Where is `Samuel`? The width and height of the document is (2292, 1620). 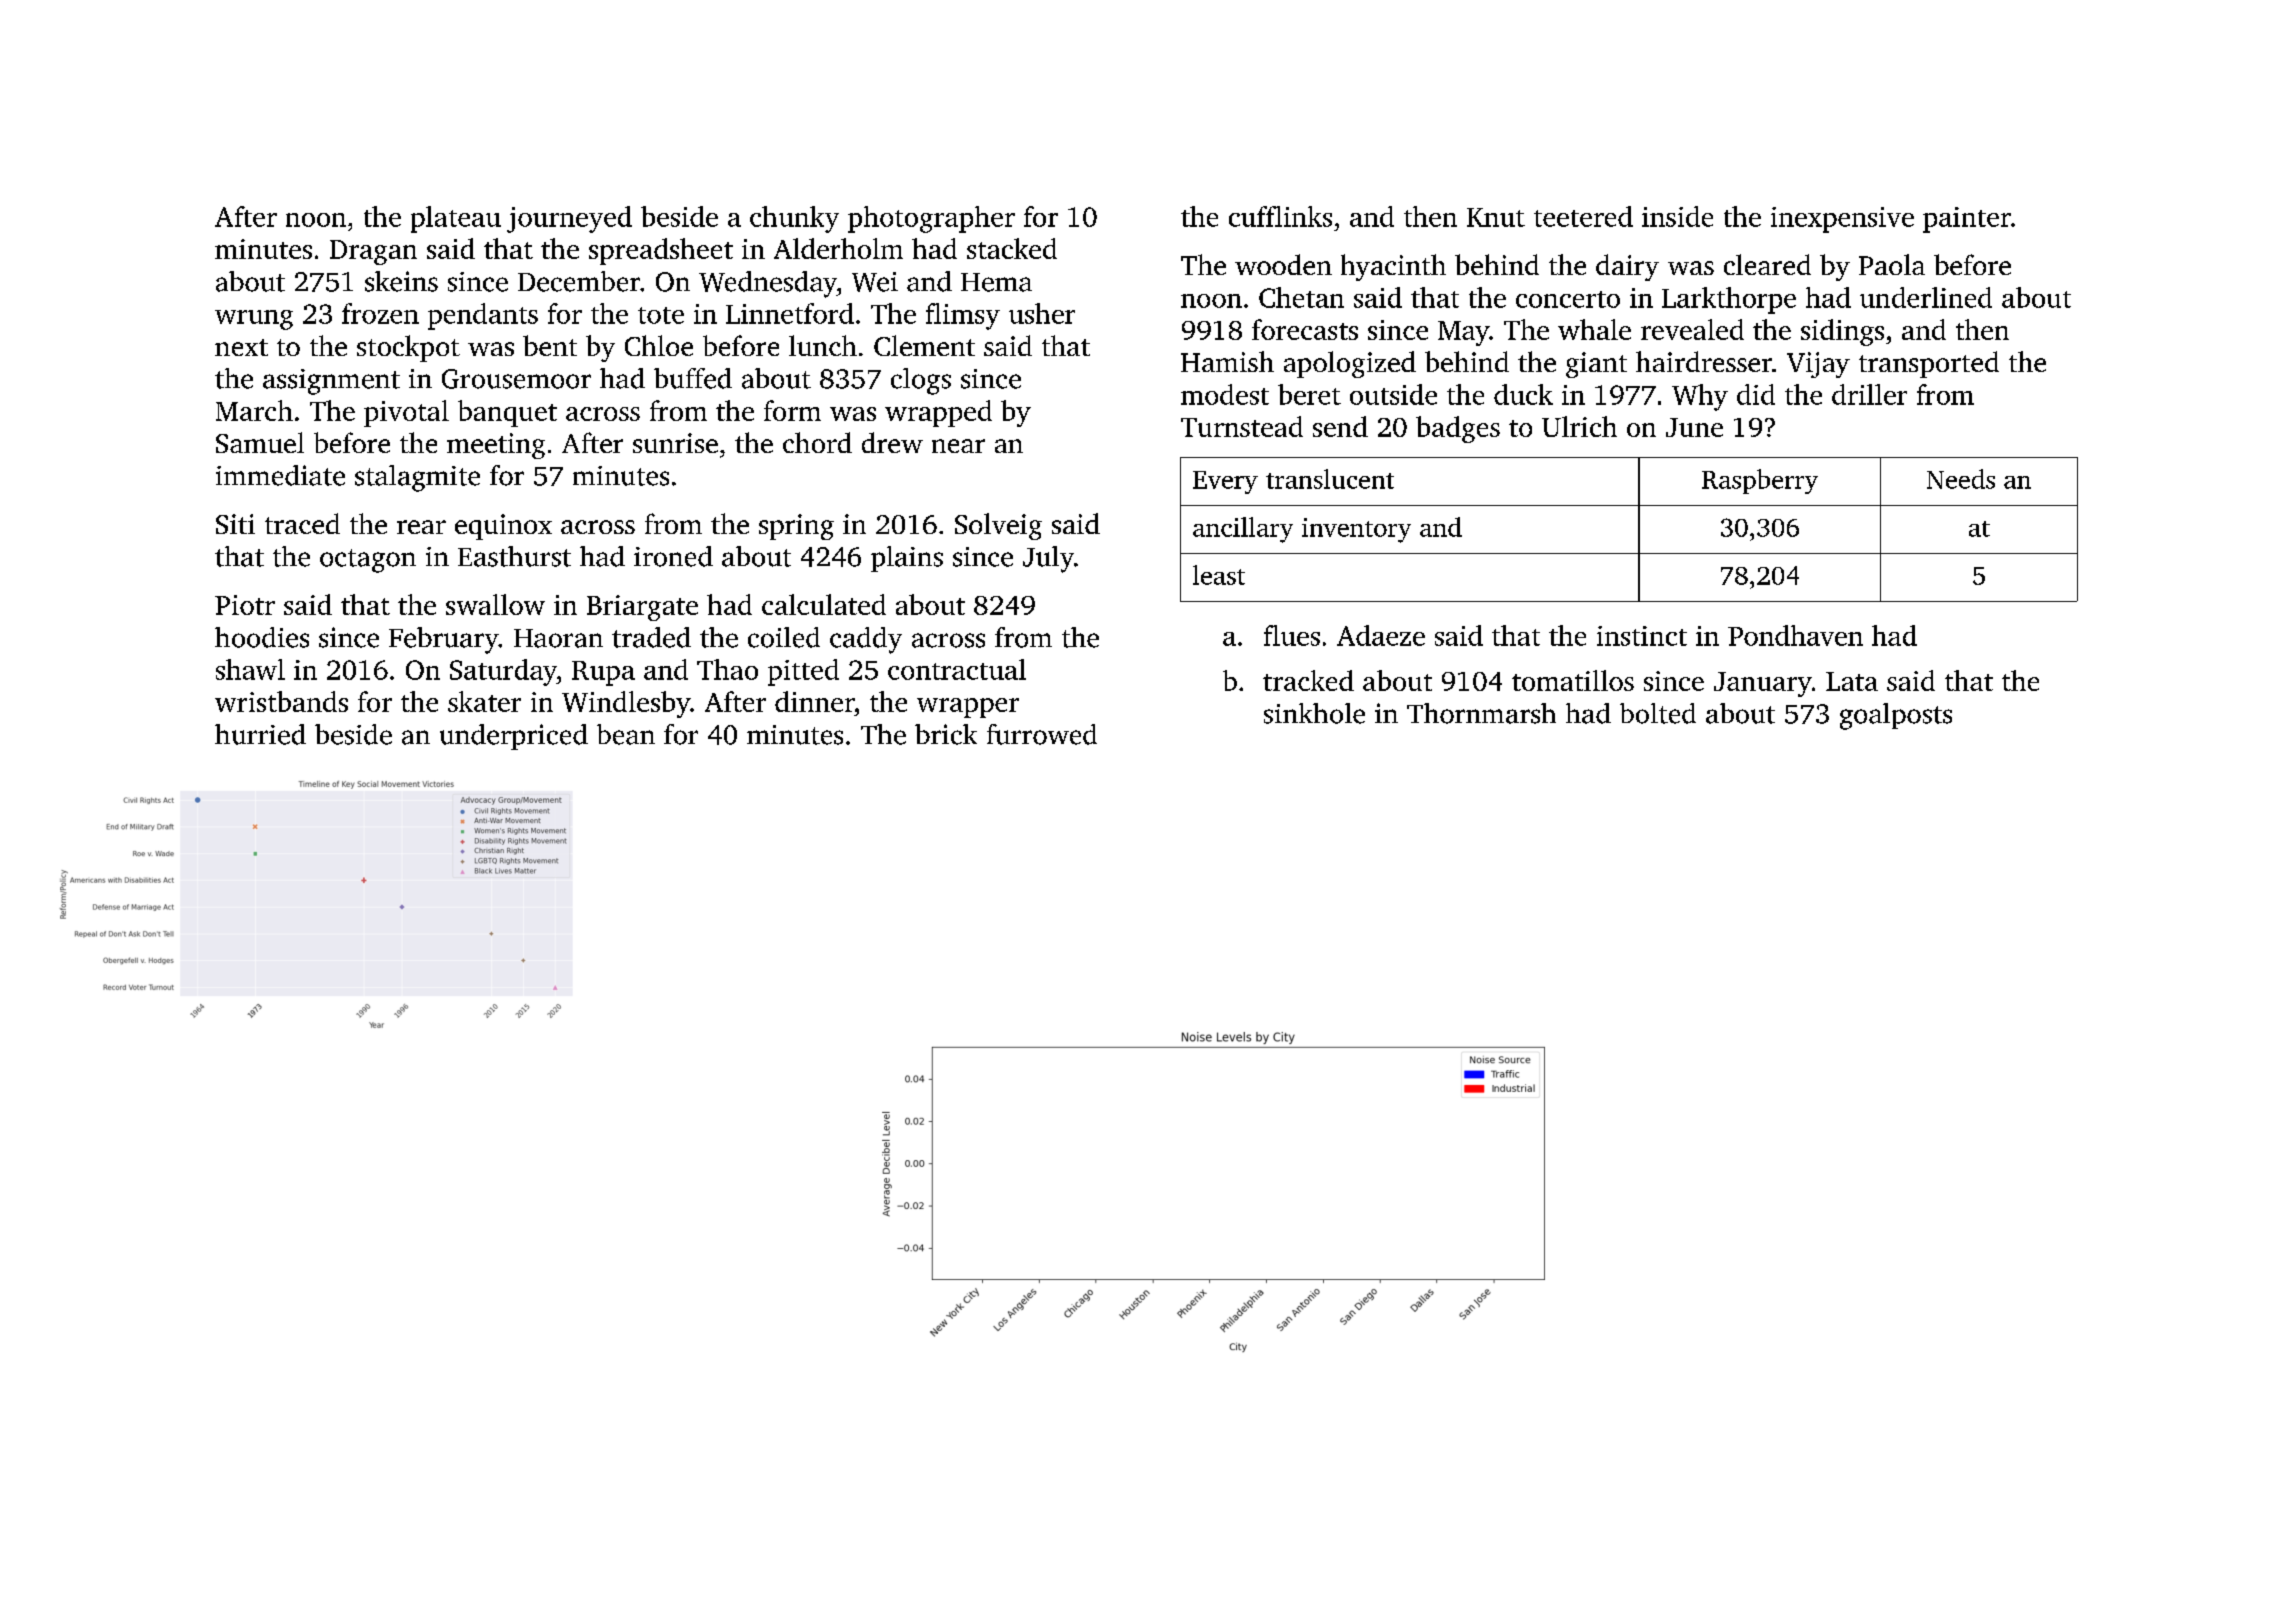 Samuel is located at coordinates (260, 442).
